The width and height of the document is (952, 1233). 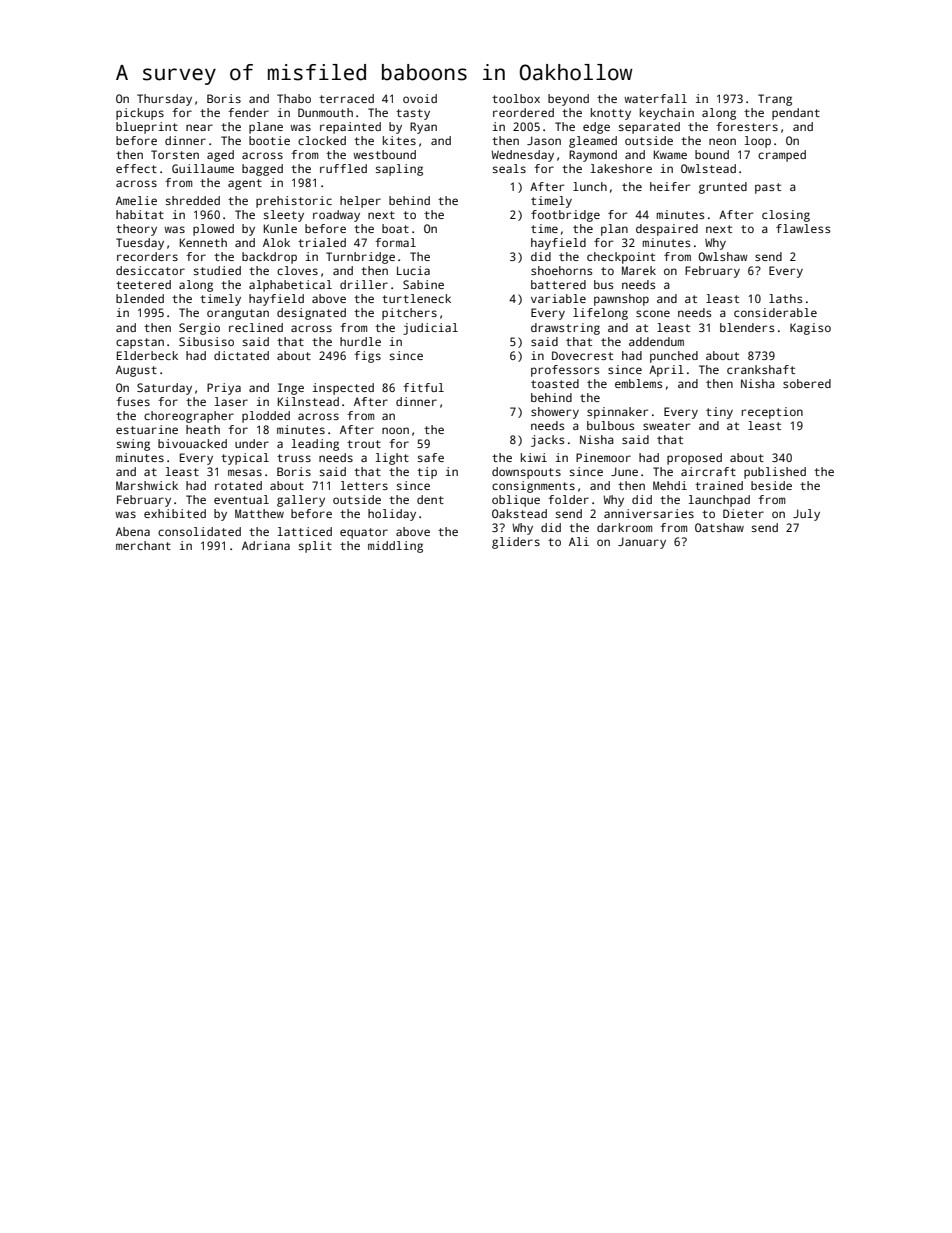 What do you see at coordinates (555, 413) in the document?
I see `showery` at bounding box center [555, 413].
